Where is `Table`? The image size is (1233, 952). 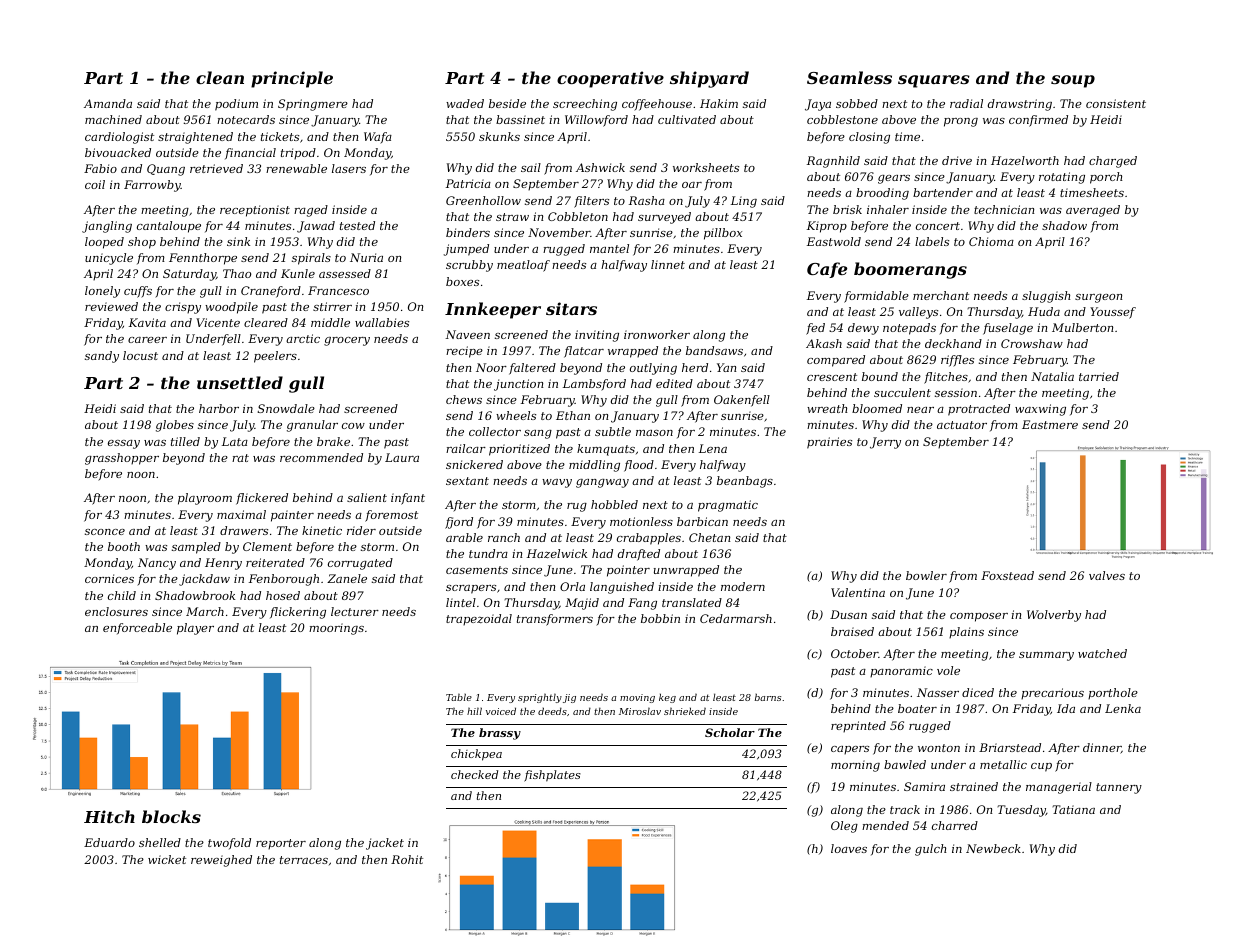
Table is located at coordinates (459, 697).
